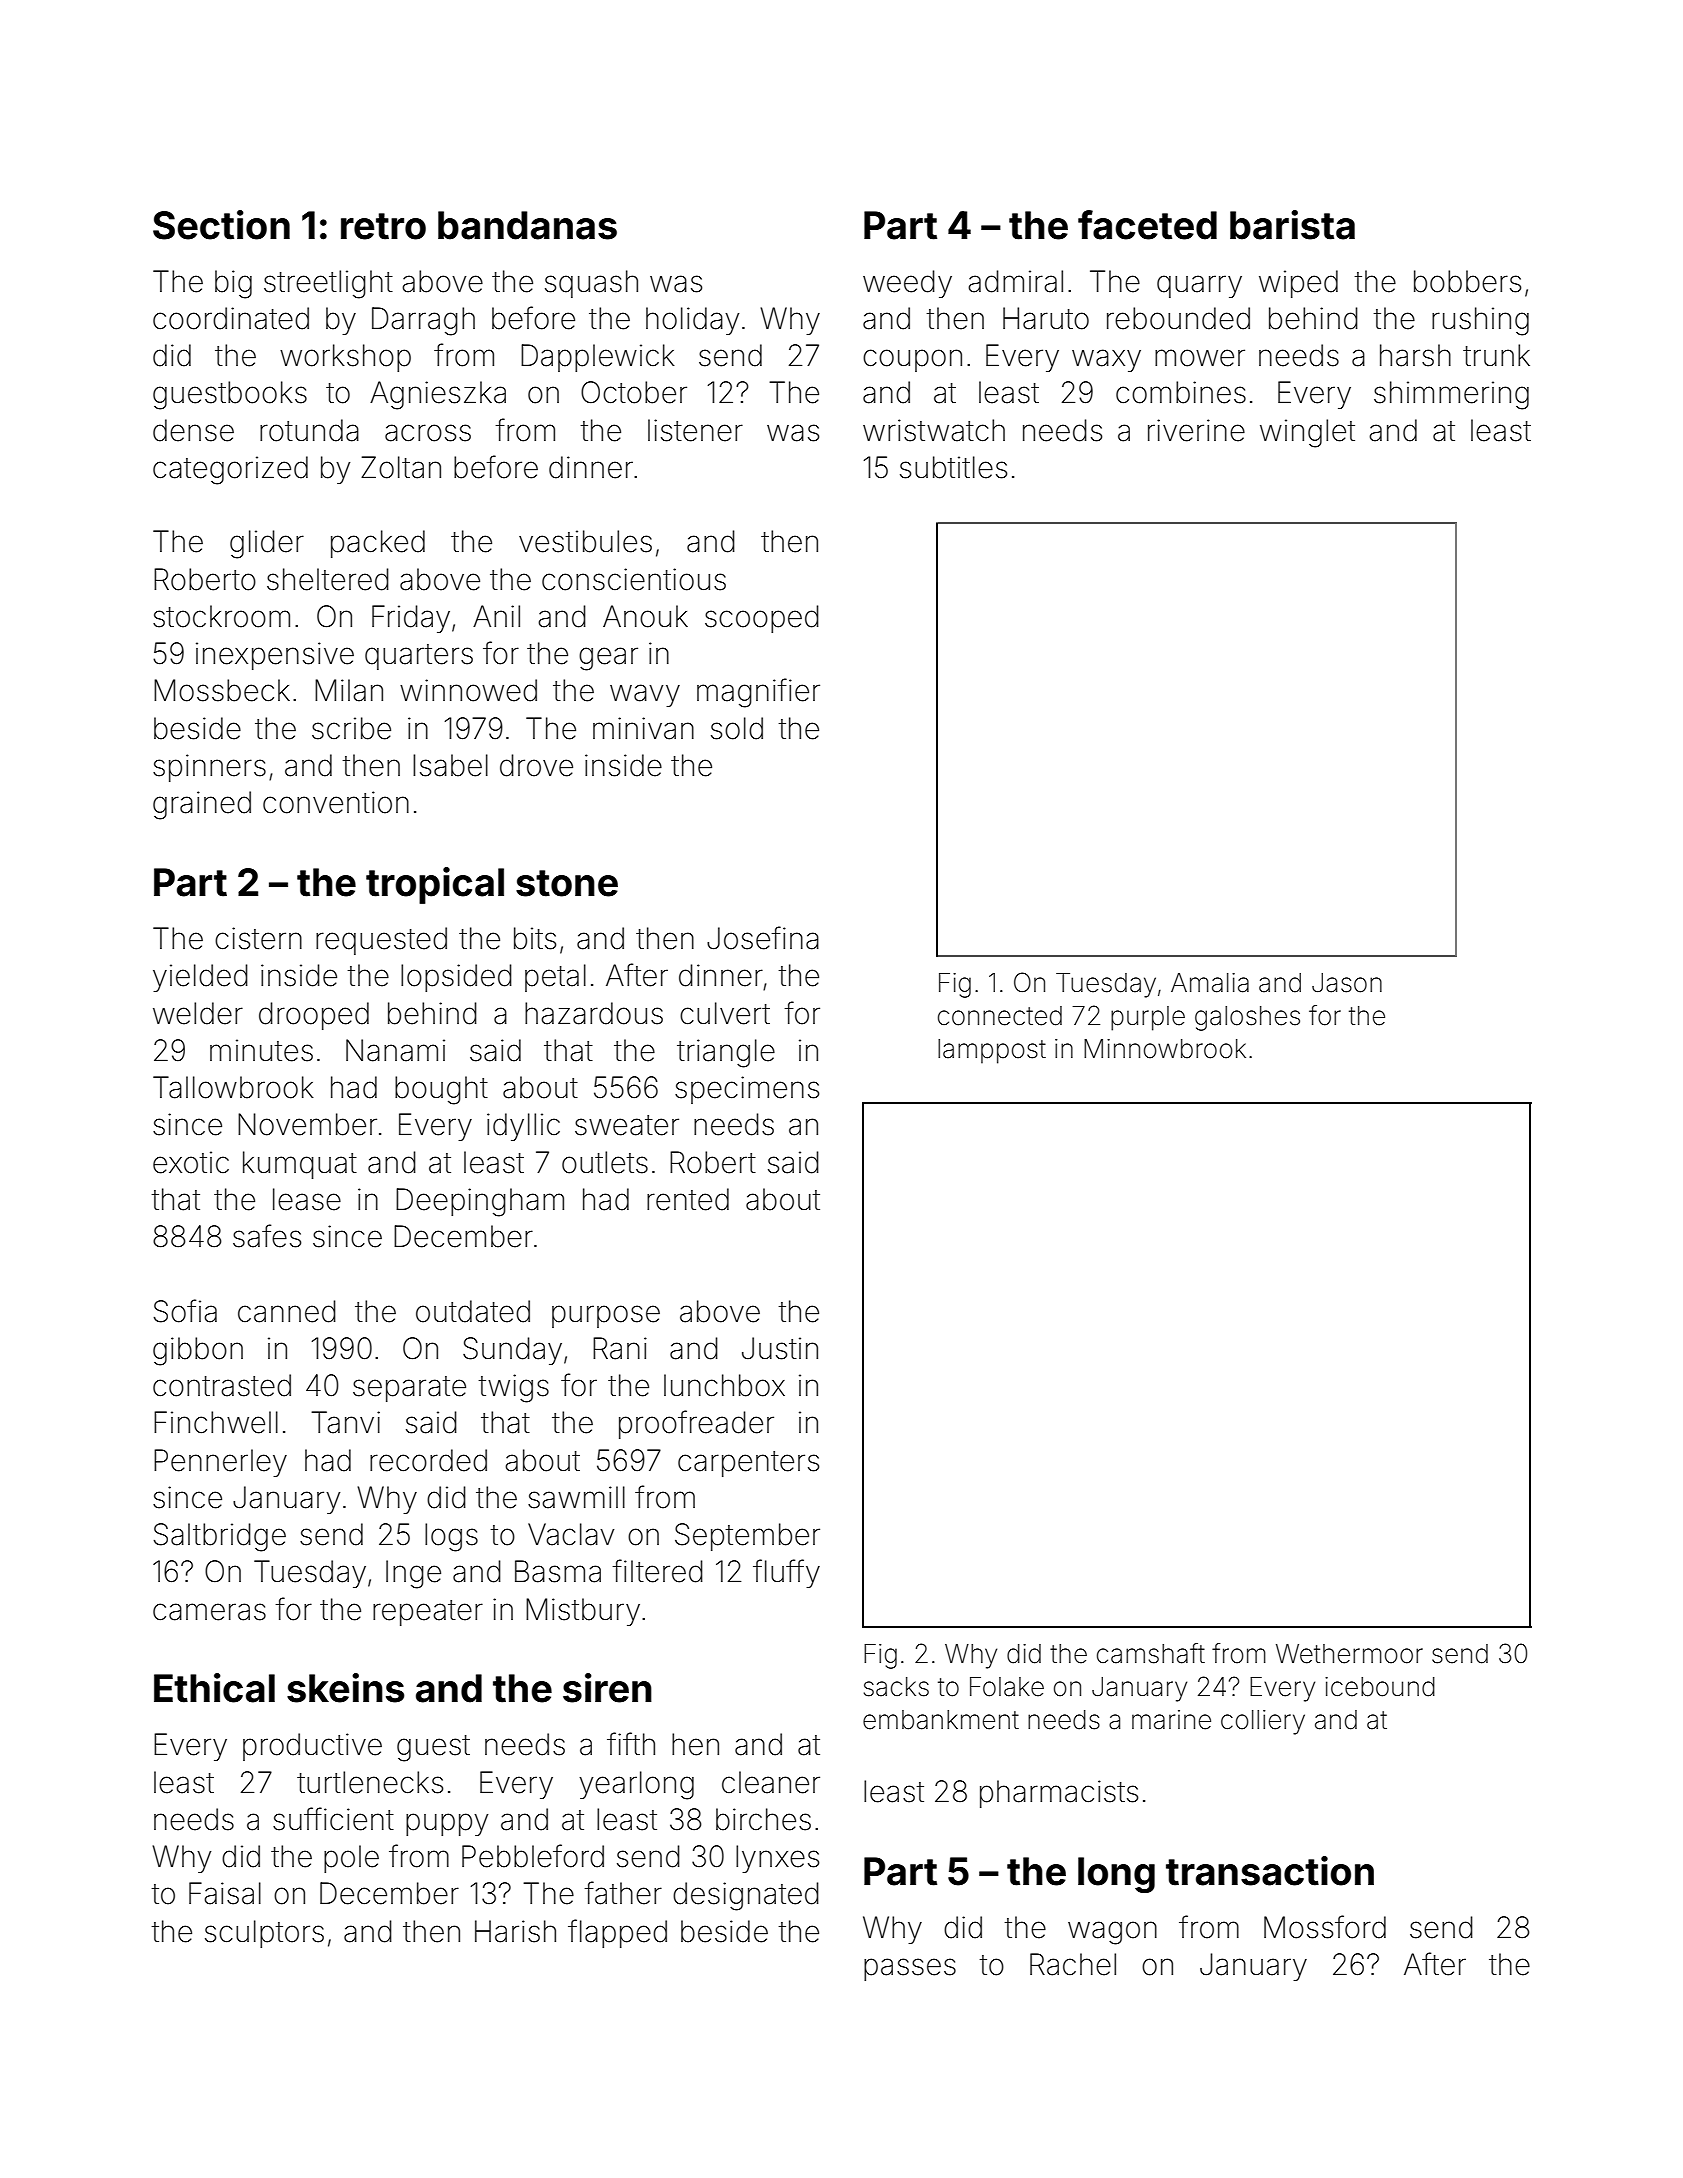 This page has width=1683, height=2178. Describe the element at coordinates (747, 1090) in the page. I see `specimens` at that location.
